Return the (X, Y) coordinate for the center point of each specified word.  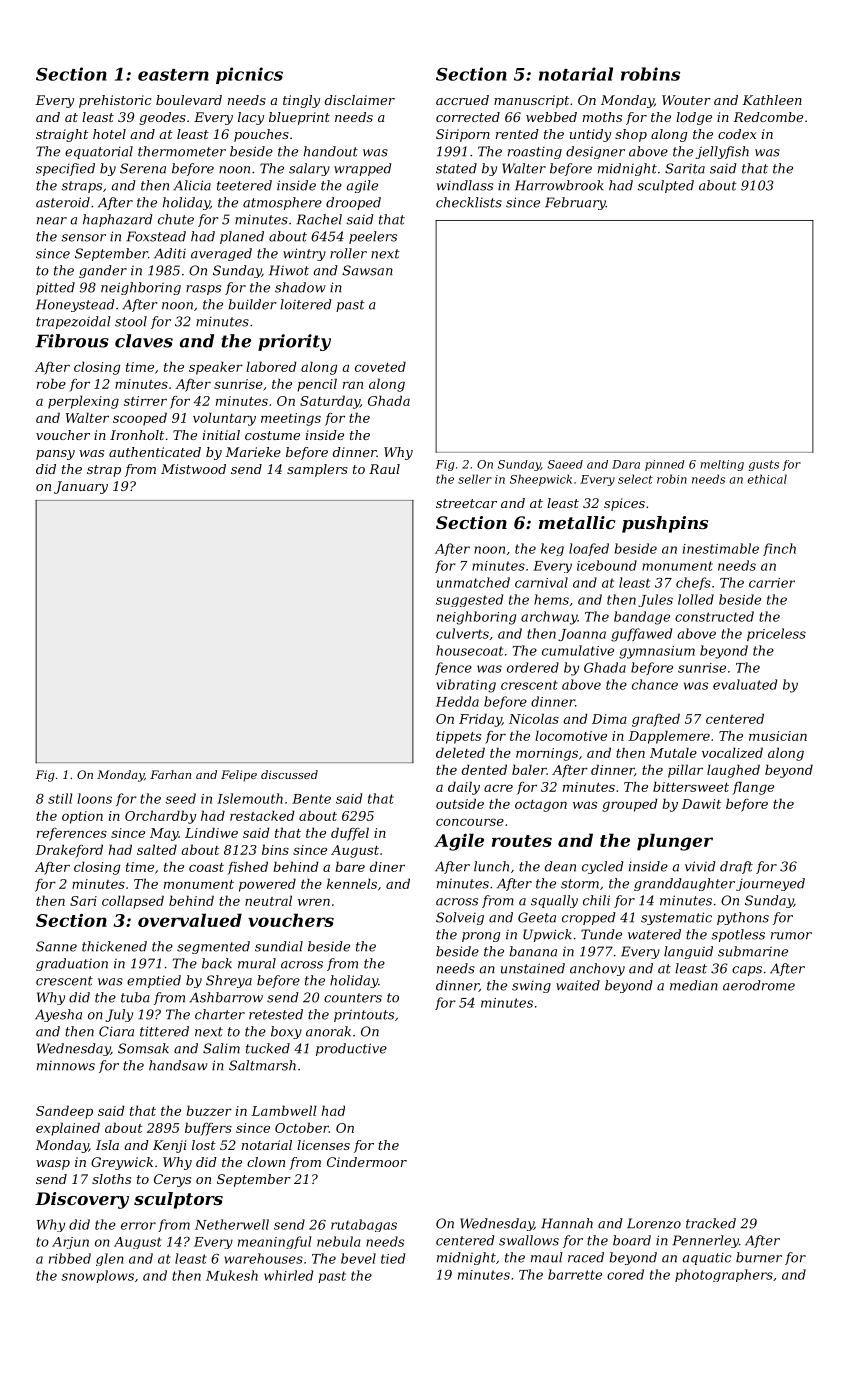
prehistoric (115, 101)
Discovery (82, 1200)
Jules (655, 600)
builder (252, 304)
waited (578, 985)
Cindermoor (367, 1162)
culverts (462, 633)
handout (331, 151)
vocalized (732, 752)
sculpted (665, 186)
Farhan (170, 774)
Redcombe (768, 117)
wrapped (363, 169)
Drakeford (69, 851)
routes (522, 841)
